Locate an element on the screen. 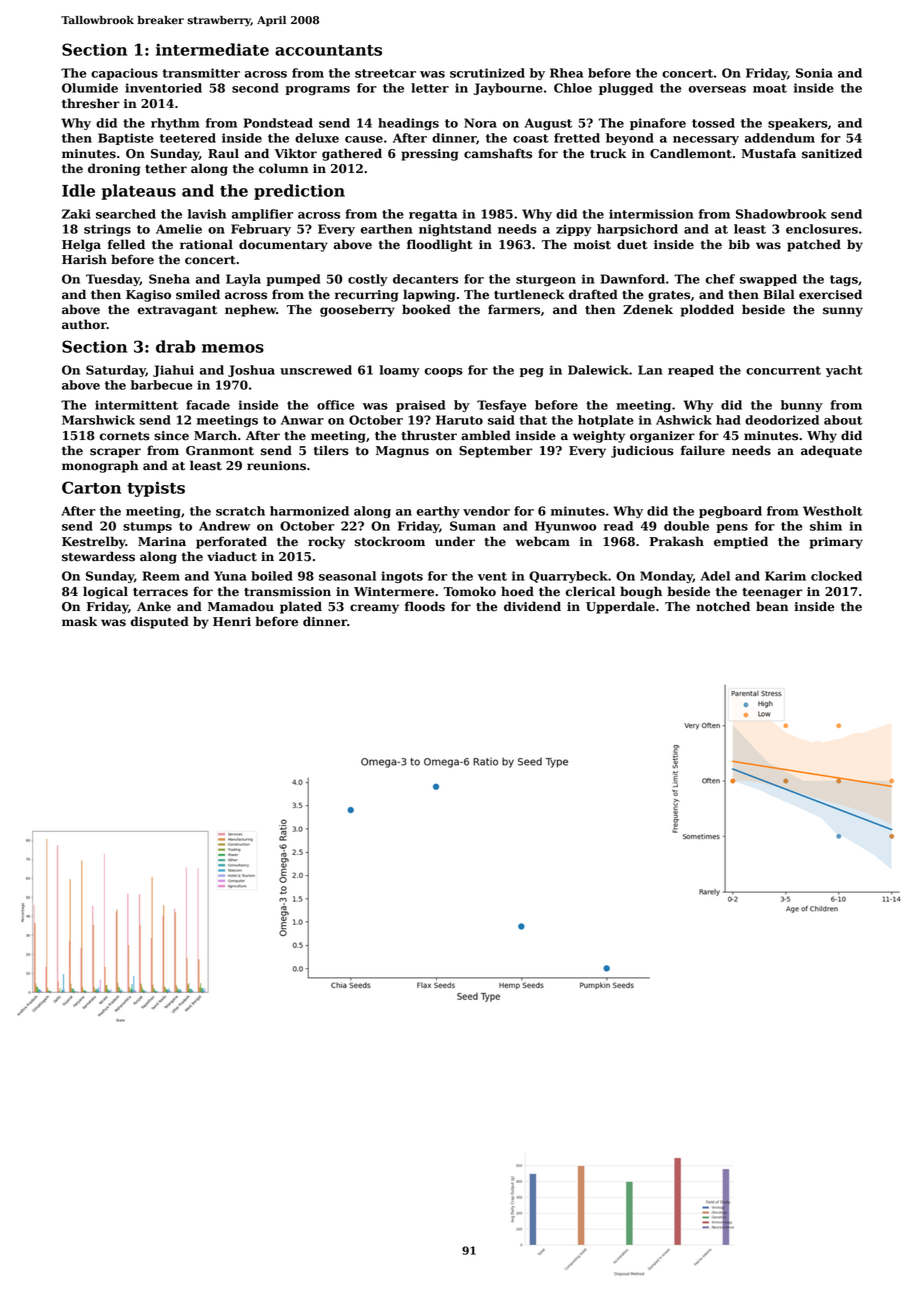 The height and width of the screenshot is (1308, 924). pressing is located at coordinates (429, 155).
